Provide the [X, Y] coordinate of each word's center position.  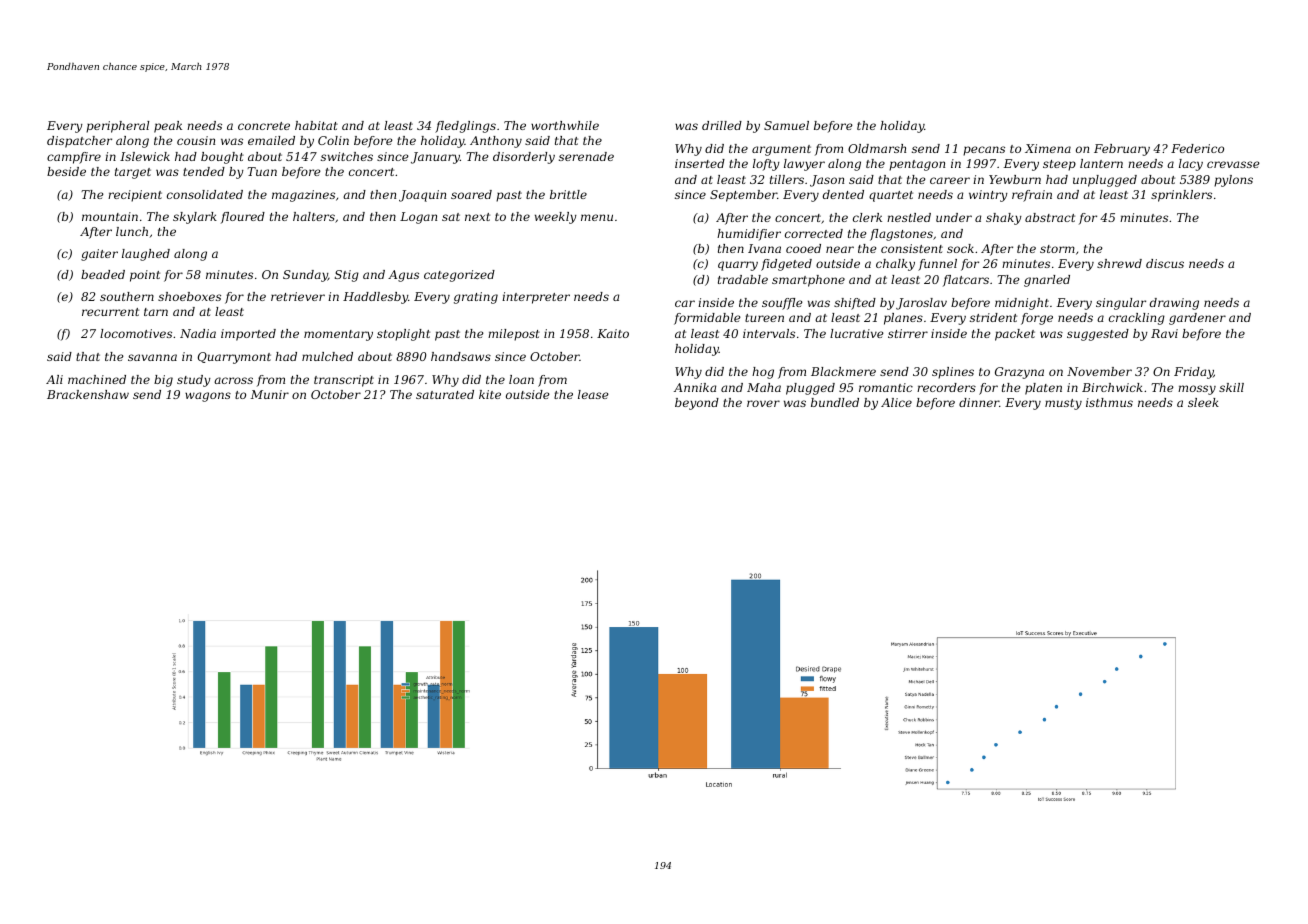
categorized [459, 276]
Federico [1197, 148]
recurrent [110, 312]
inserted [700, 163]
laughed [146, 255]
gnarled [1047, 281]
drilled [722, 125]
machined [97, 379]
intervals [769, 333]
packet [1015, 335]
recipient [135, 196]
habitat [316, 125]
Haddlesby [375, 298]
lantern [1101, 163]
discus [1165, 263]
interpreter [536, 298]
